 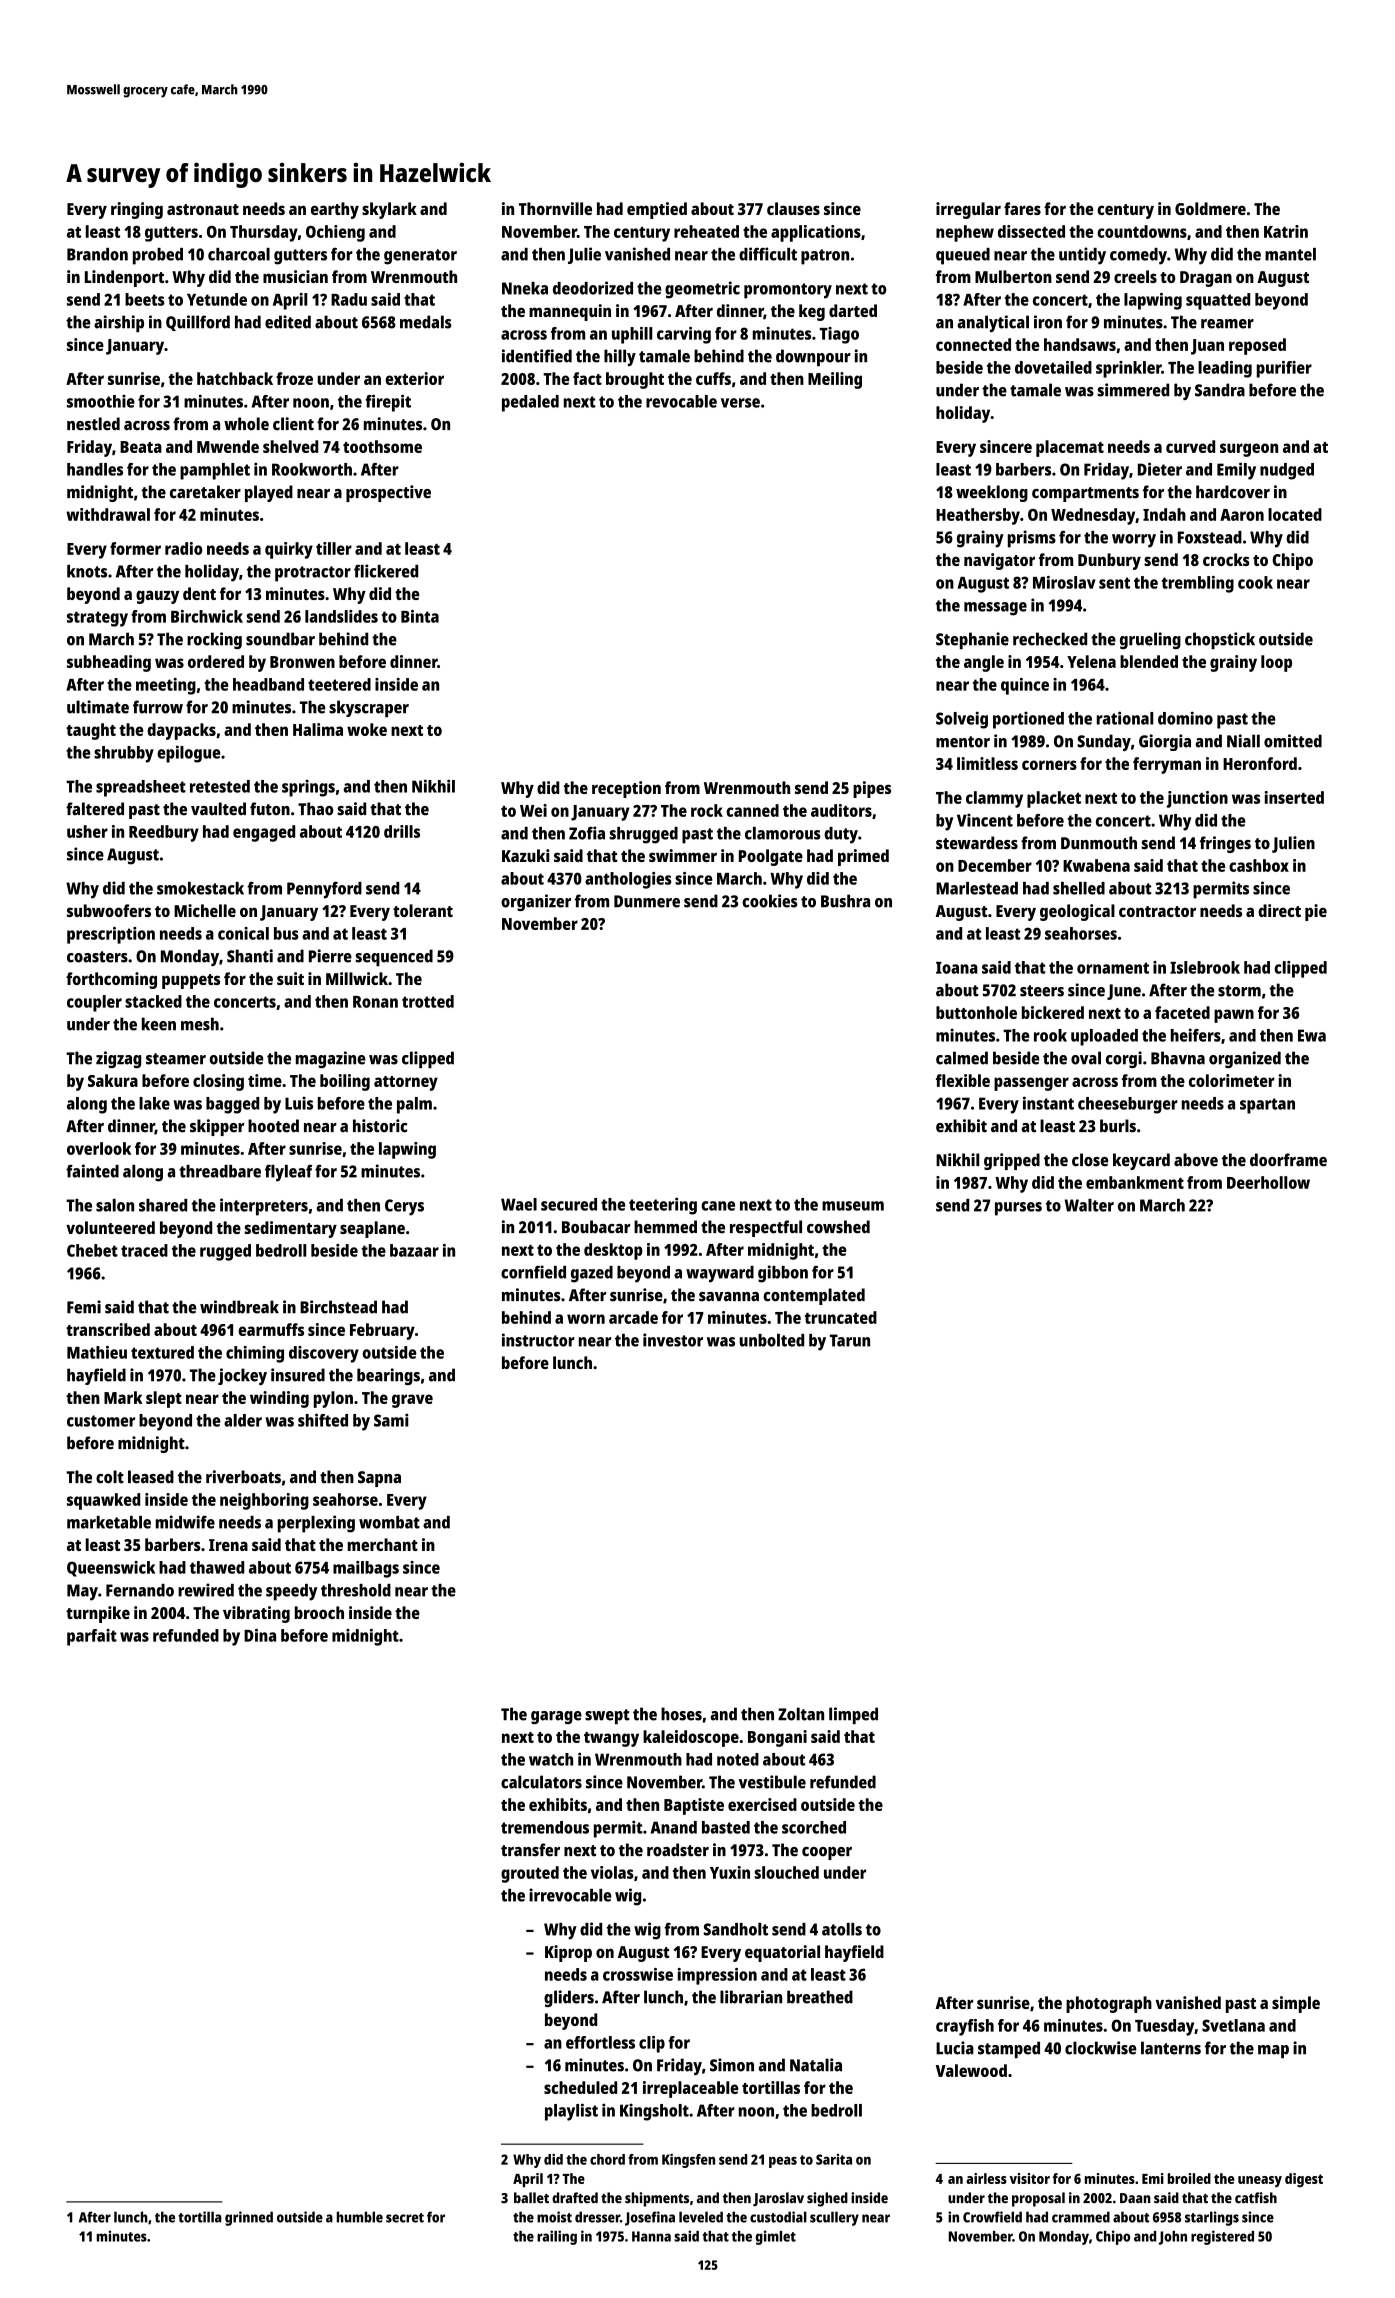 What do you see at coordinates (290, 978) in the screenshot?
I see `suit` at bounding box center [290, 978].
